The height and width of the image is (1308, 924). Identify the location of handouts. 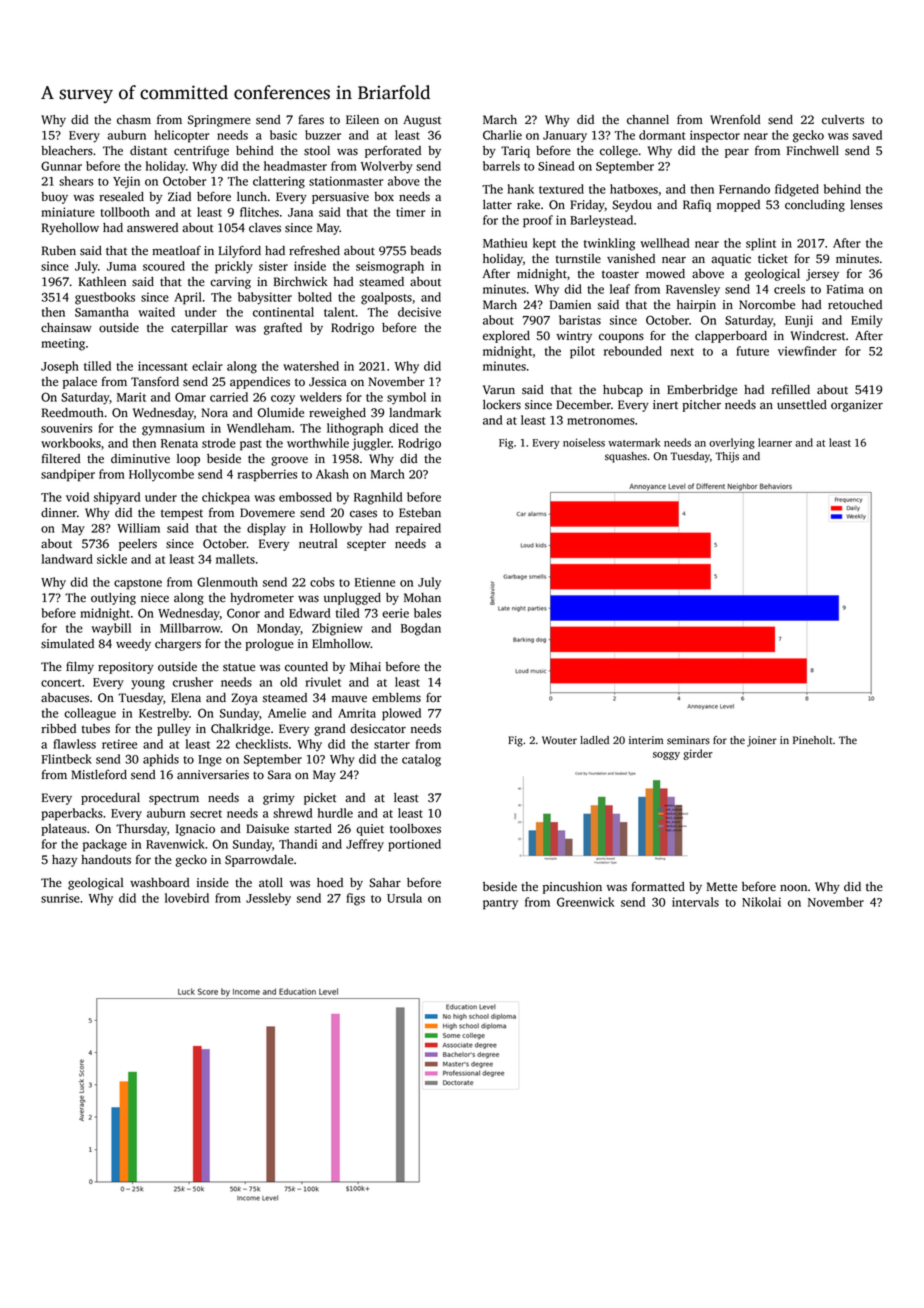
(106, 860).
